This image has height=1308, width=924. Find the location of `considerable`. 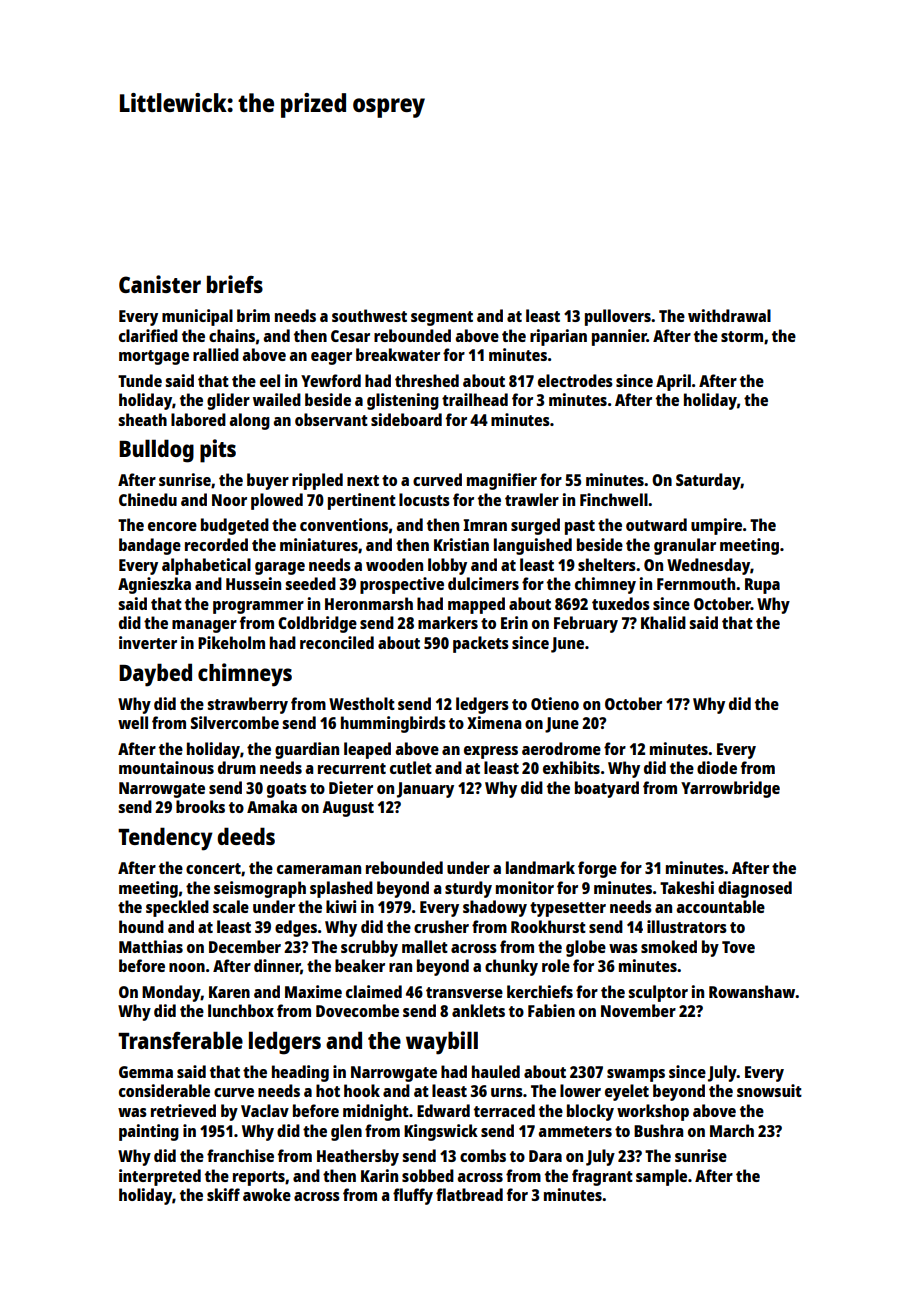

considerable is located at coordinates (164, 1090).
